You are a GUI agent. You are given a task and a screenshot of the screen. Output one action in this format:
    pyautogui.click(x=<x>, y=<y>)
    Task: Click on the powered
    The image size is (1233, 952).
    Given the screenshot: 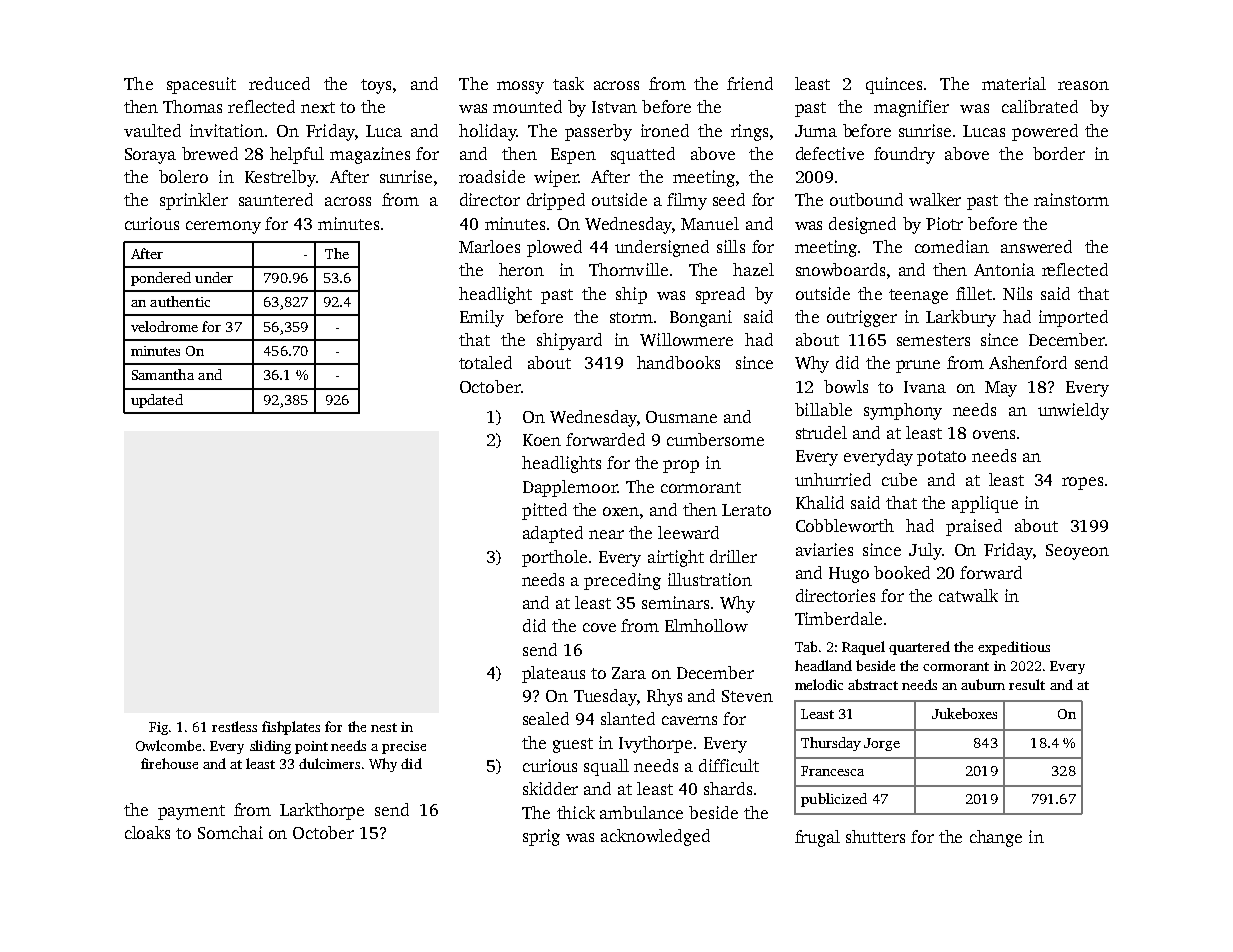 What is the action you would take?
    pyautogui.click(x=1045, y=132)
